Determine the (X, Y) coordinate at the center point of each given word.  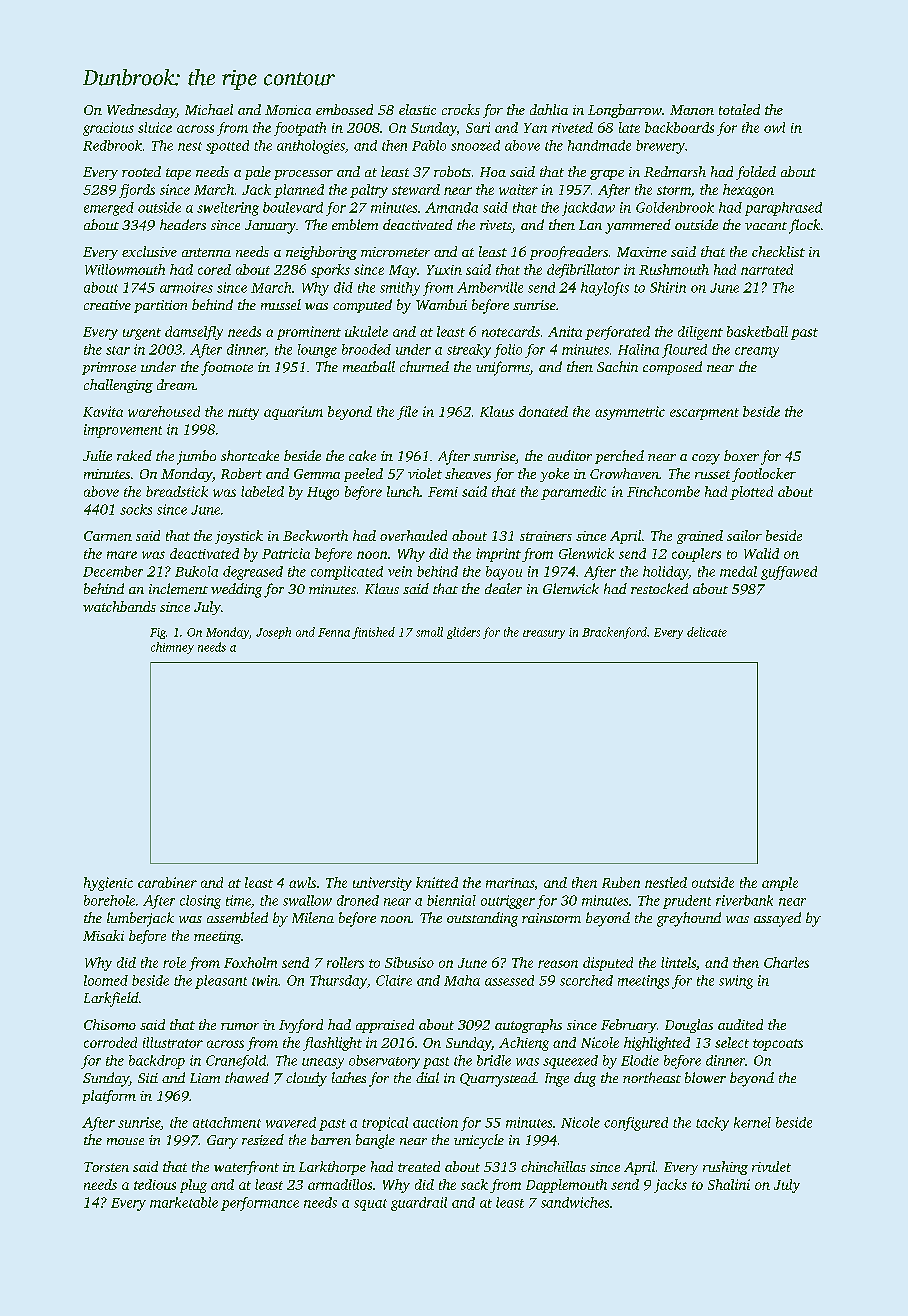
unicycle (479, 1141)
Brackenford (614, 633)
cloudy (306, 1079)
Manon (692, 110)
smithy (400, 289)
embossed (344, 109)
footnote (227, 368)
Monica (288, 110)
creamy (757, 352)
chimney (172, 648)
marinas (510, 883)
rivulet (771, 1166)
